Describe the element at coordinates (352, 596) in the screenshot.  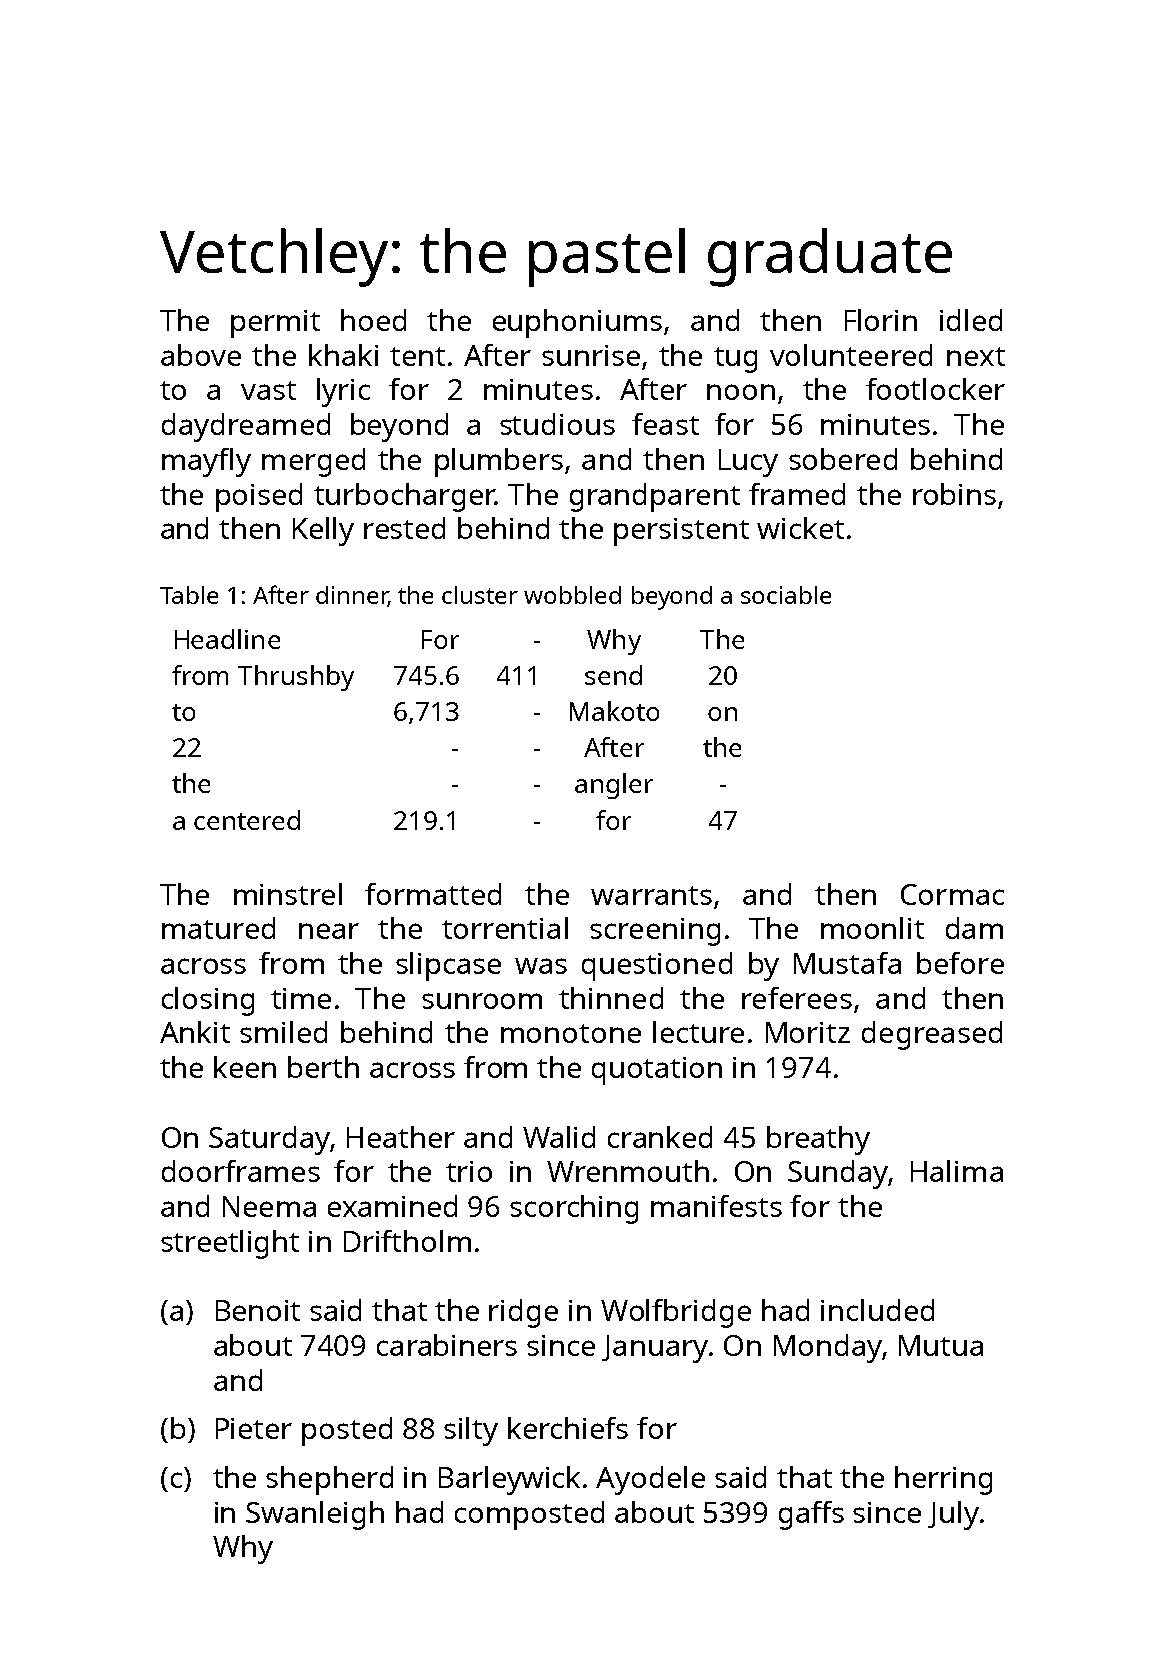
I see `dinner` at that location.
